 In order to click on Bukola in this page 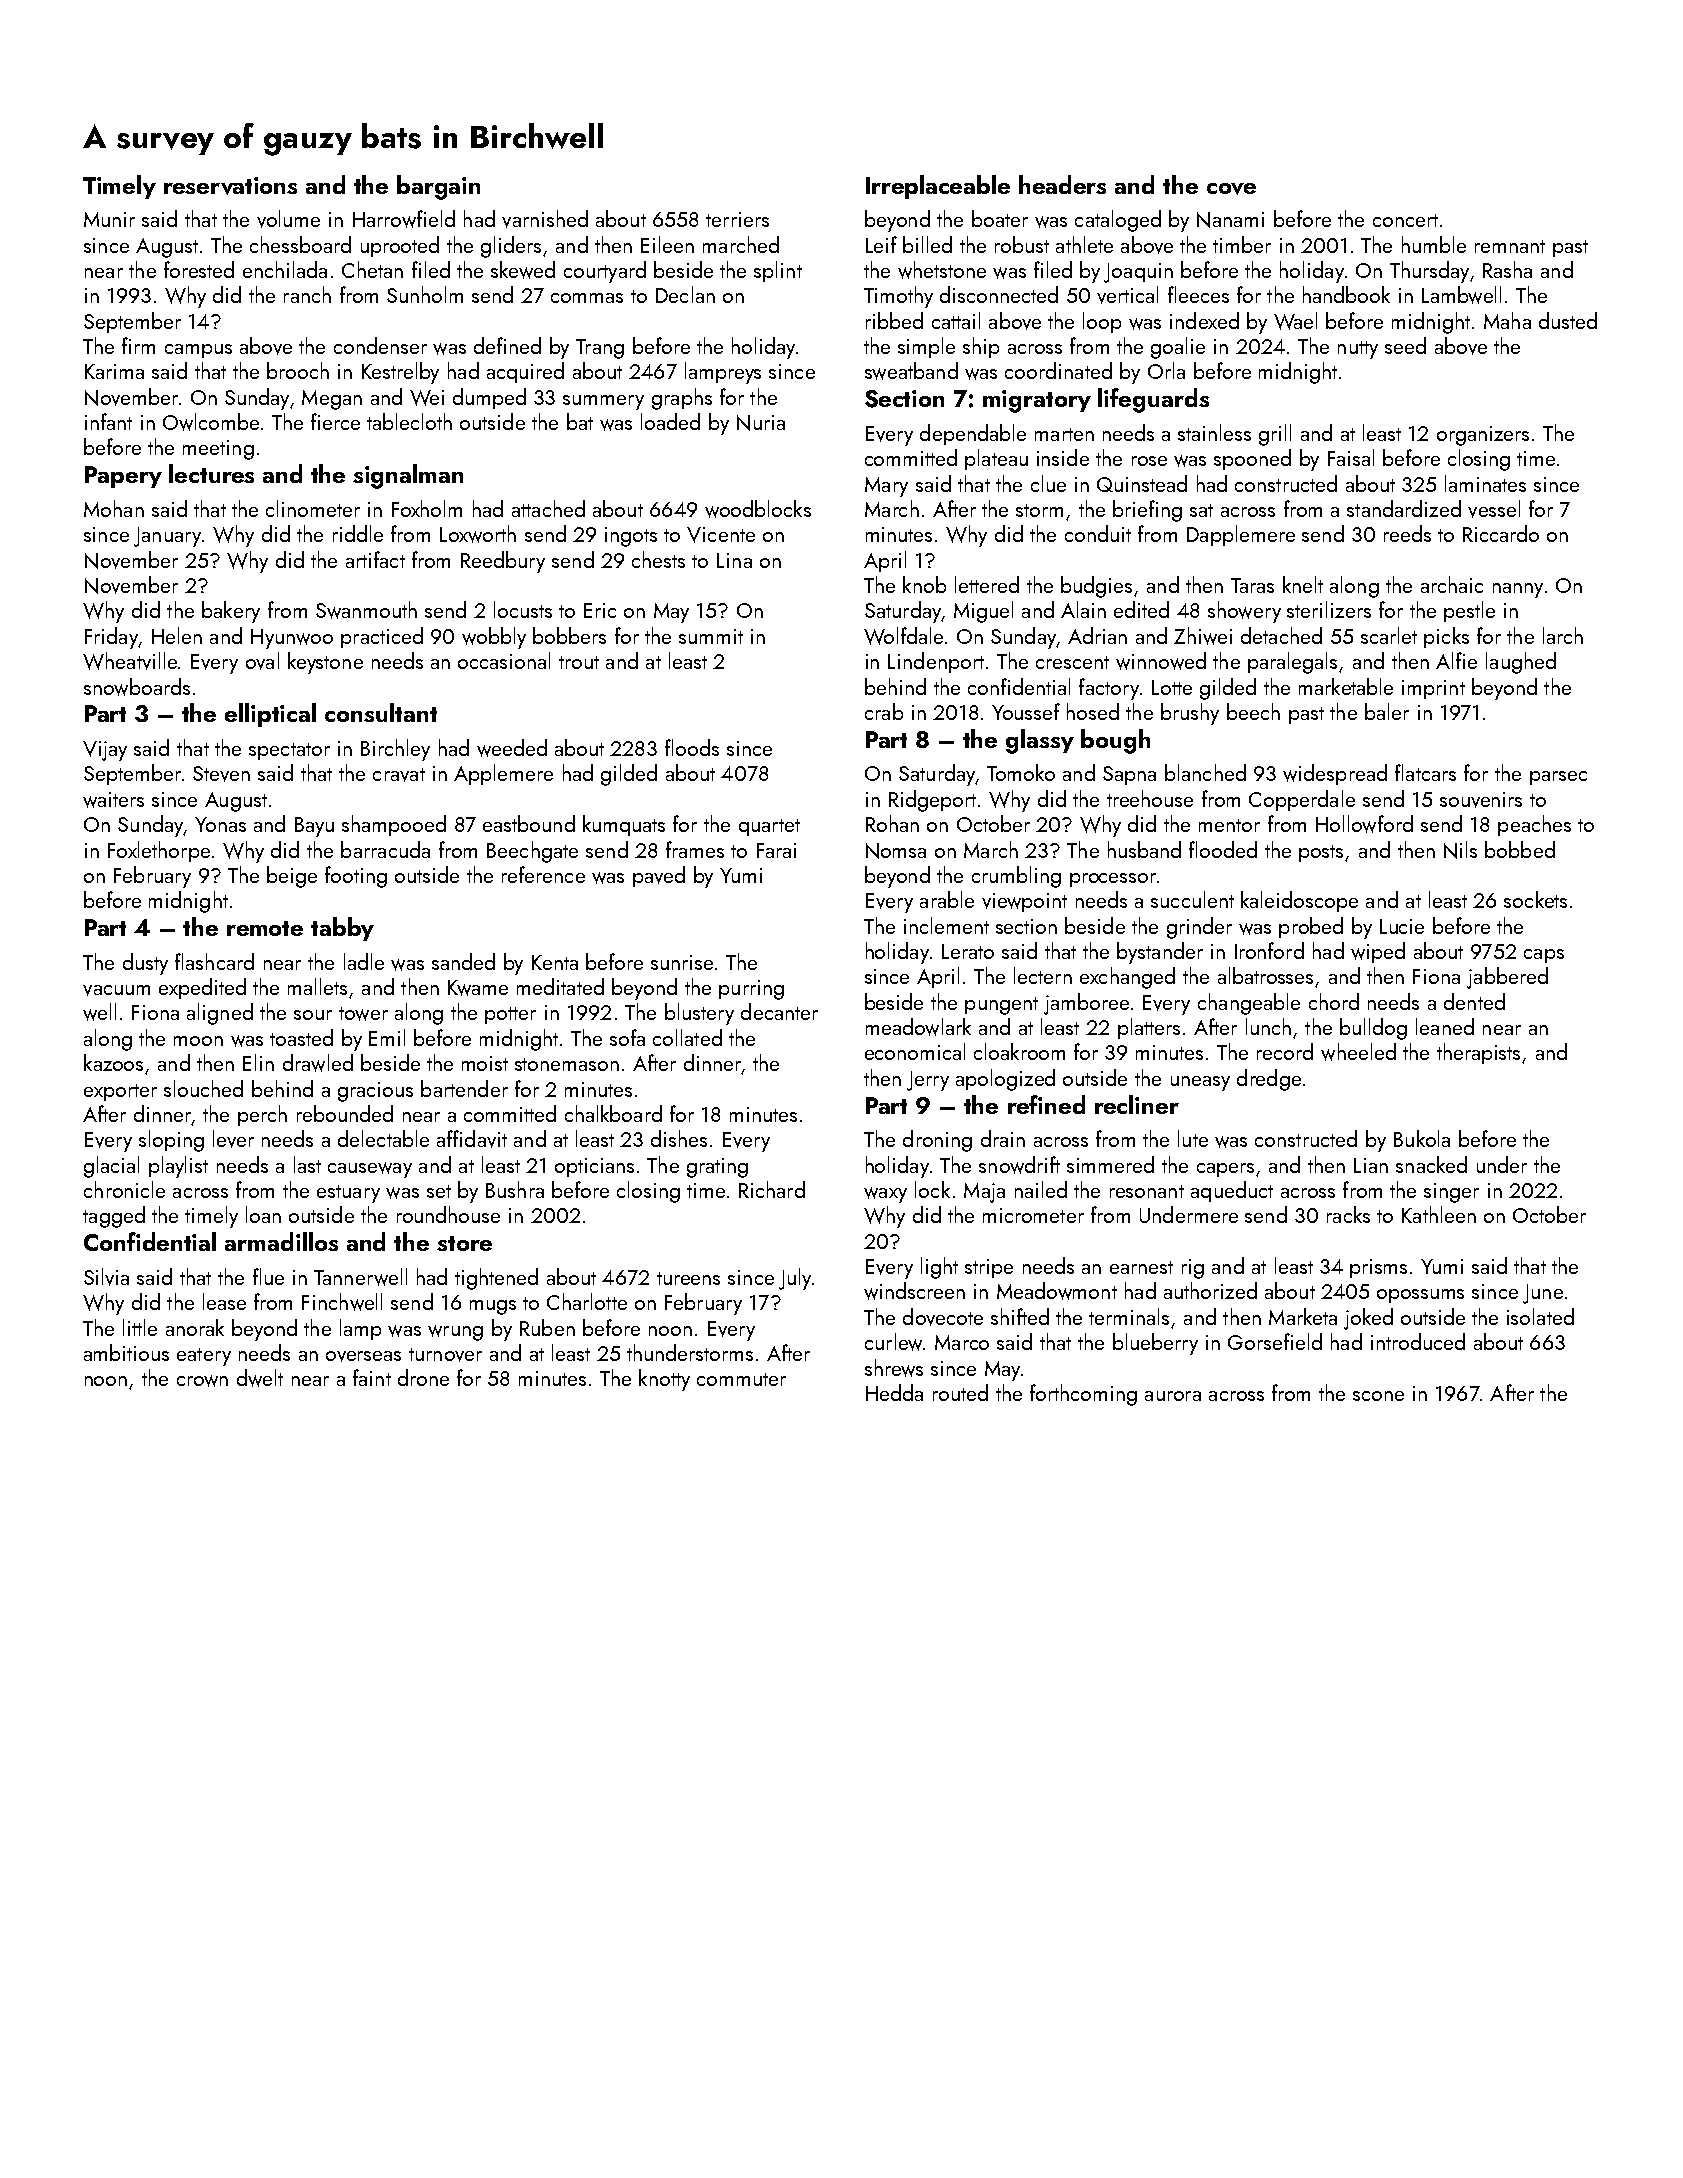, I will do `click(1422, 1138)`.
